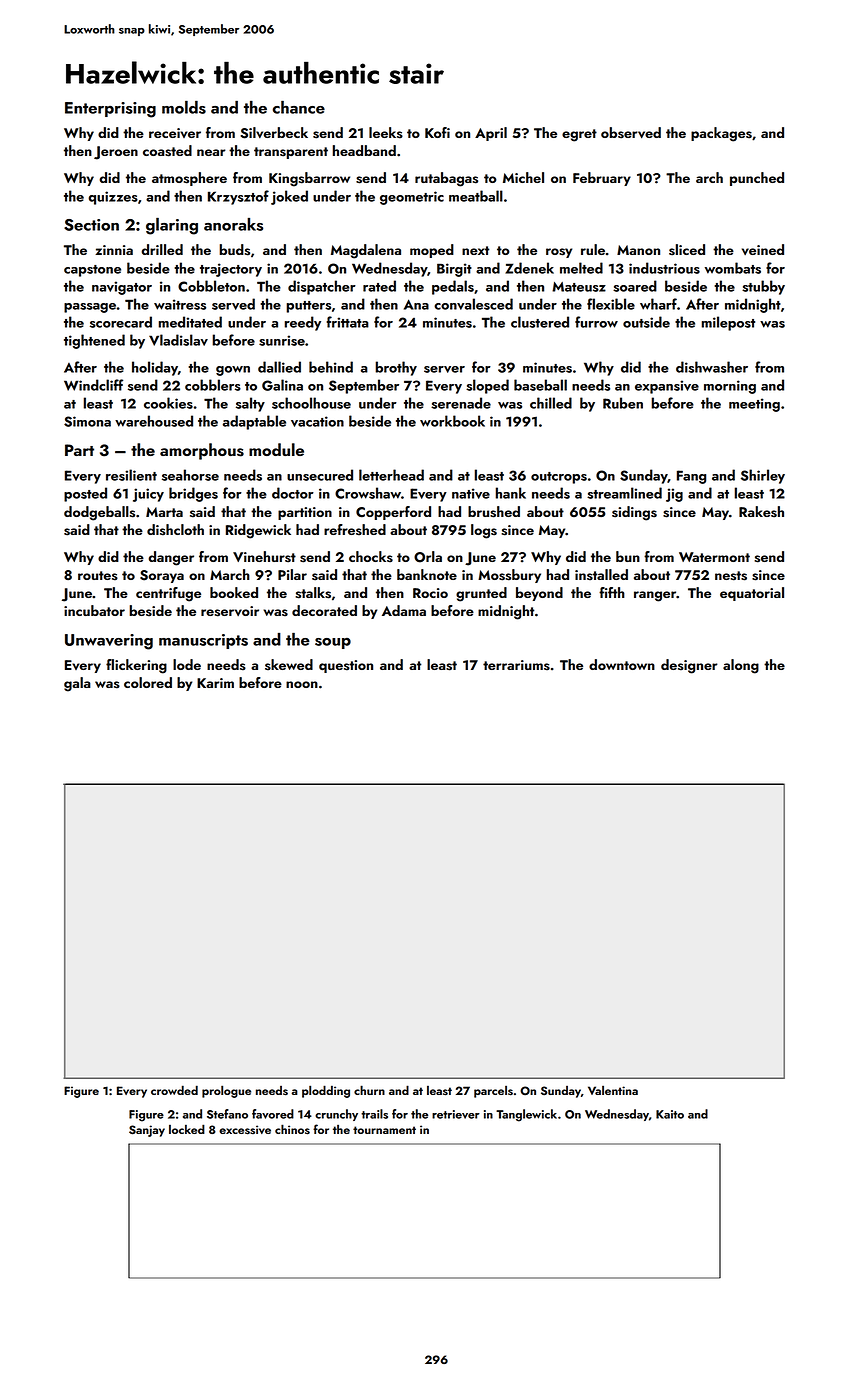 This screenshot has height=1400, width=849. Describe the element at coordinates (741, 666) in the screenshot. I see `along` at that location.
